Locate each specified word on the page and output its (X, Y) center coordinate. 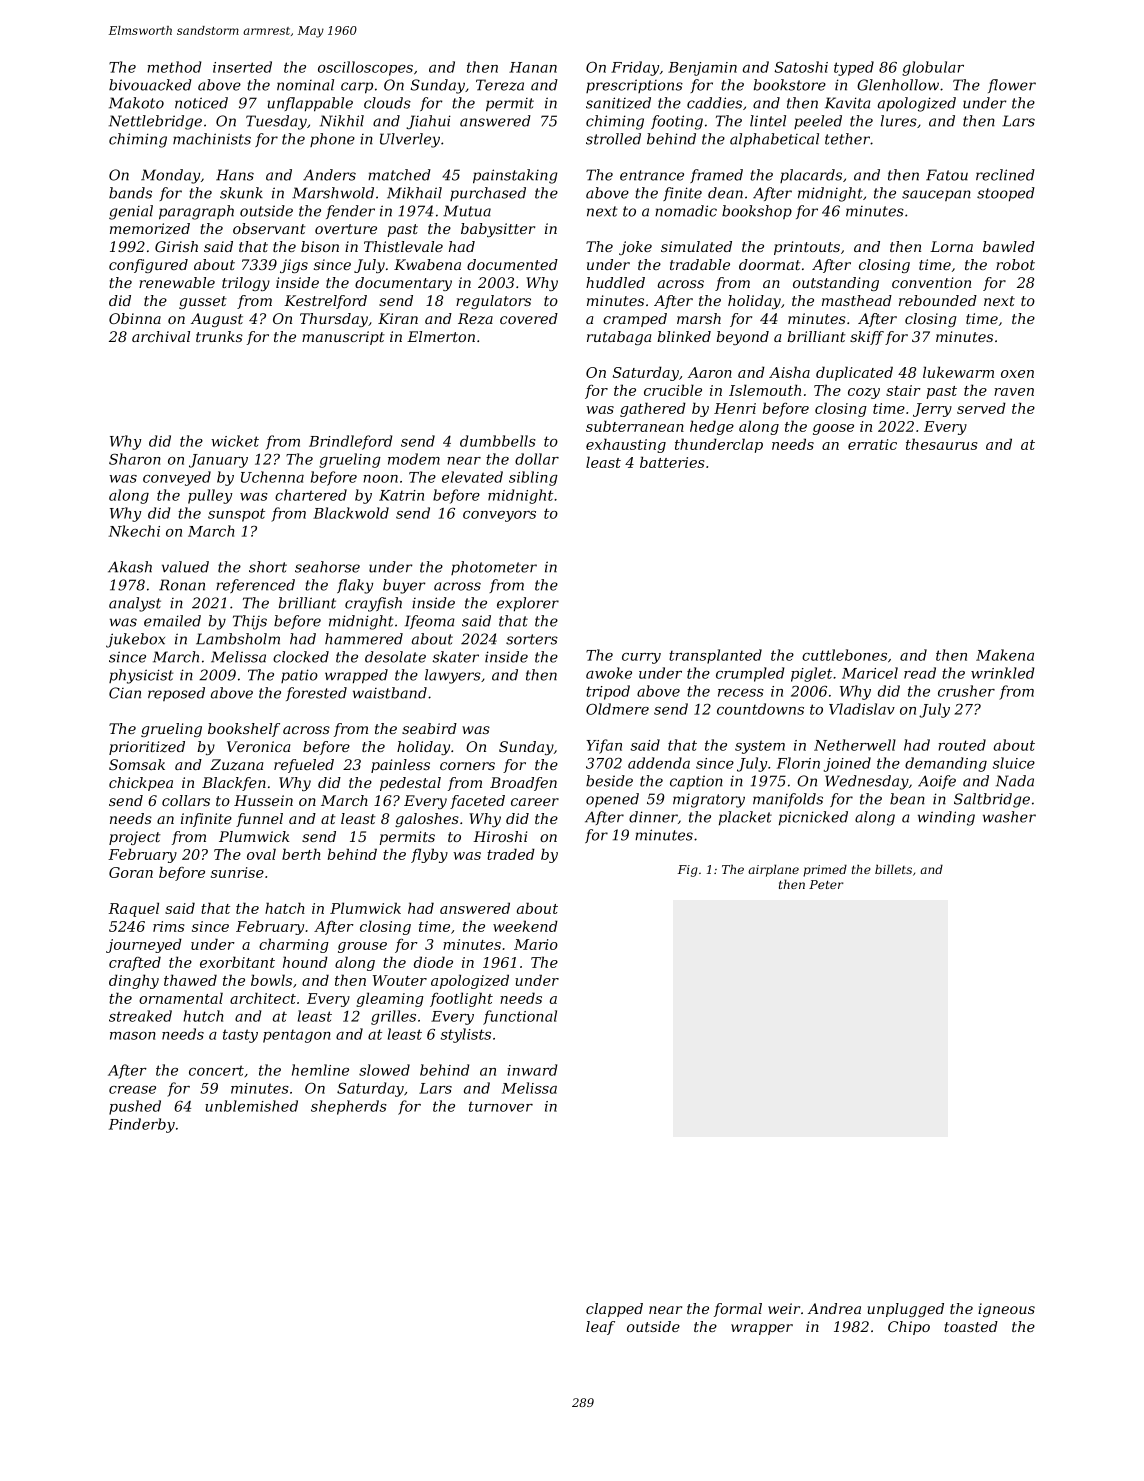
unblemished (251, 1106)
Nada (1015, 781)
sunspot (236, 515)
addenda (659, 763)
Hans (235, 175)
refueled (304, 766)
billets (893, 869)
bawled (1009, 246)
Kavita (848, 103)
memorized (150, 229)
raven (1014, 392)
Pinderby (142, 1125)
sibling (533, 478)
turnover (501, 1106)
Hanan (533, 67)
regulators (493, 302)
